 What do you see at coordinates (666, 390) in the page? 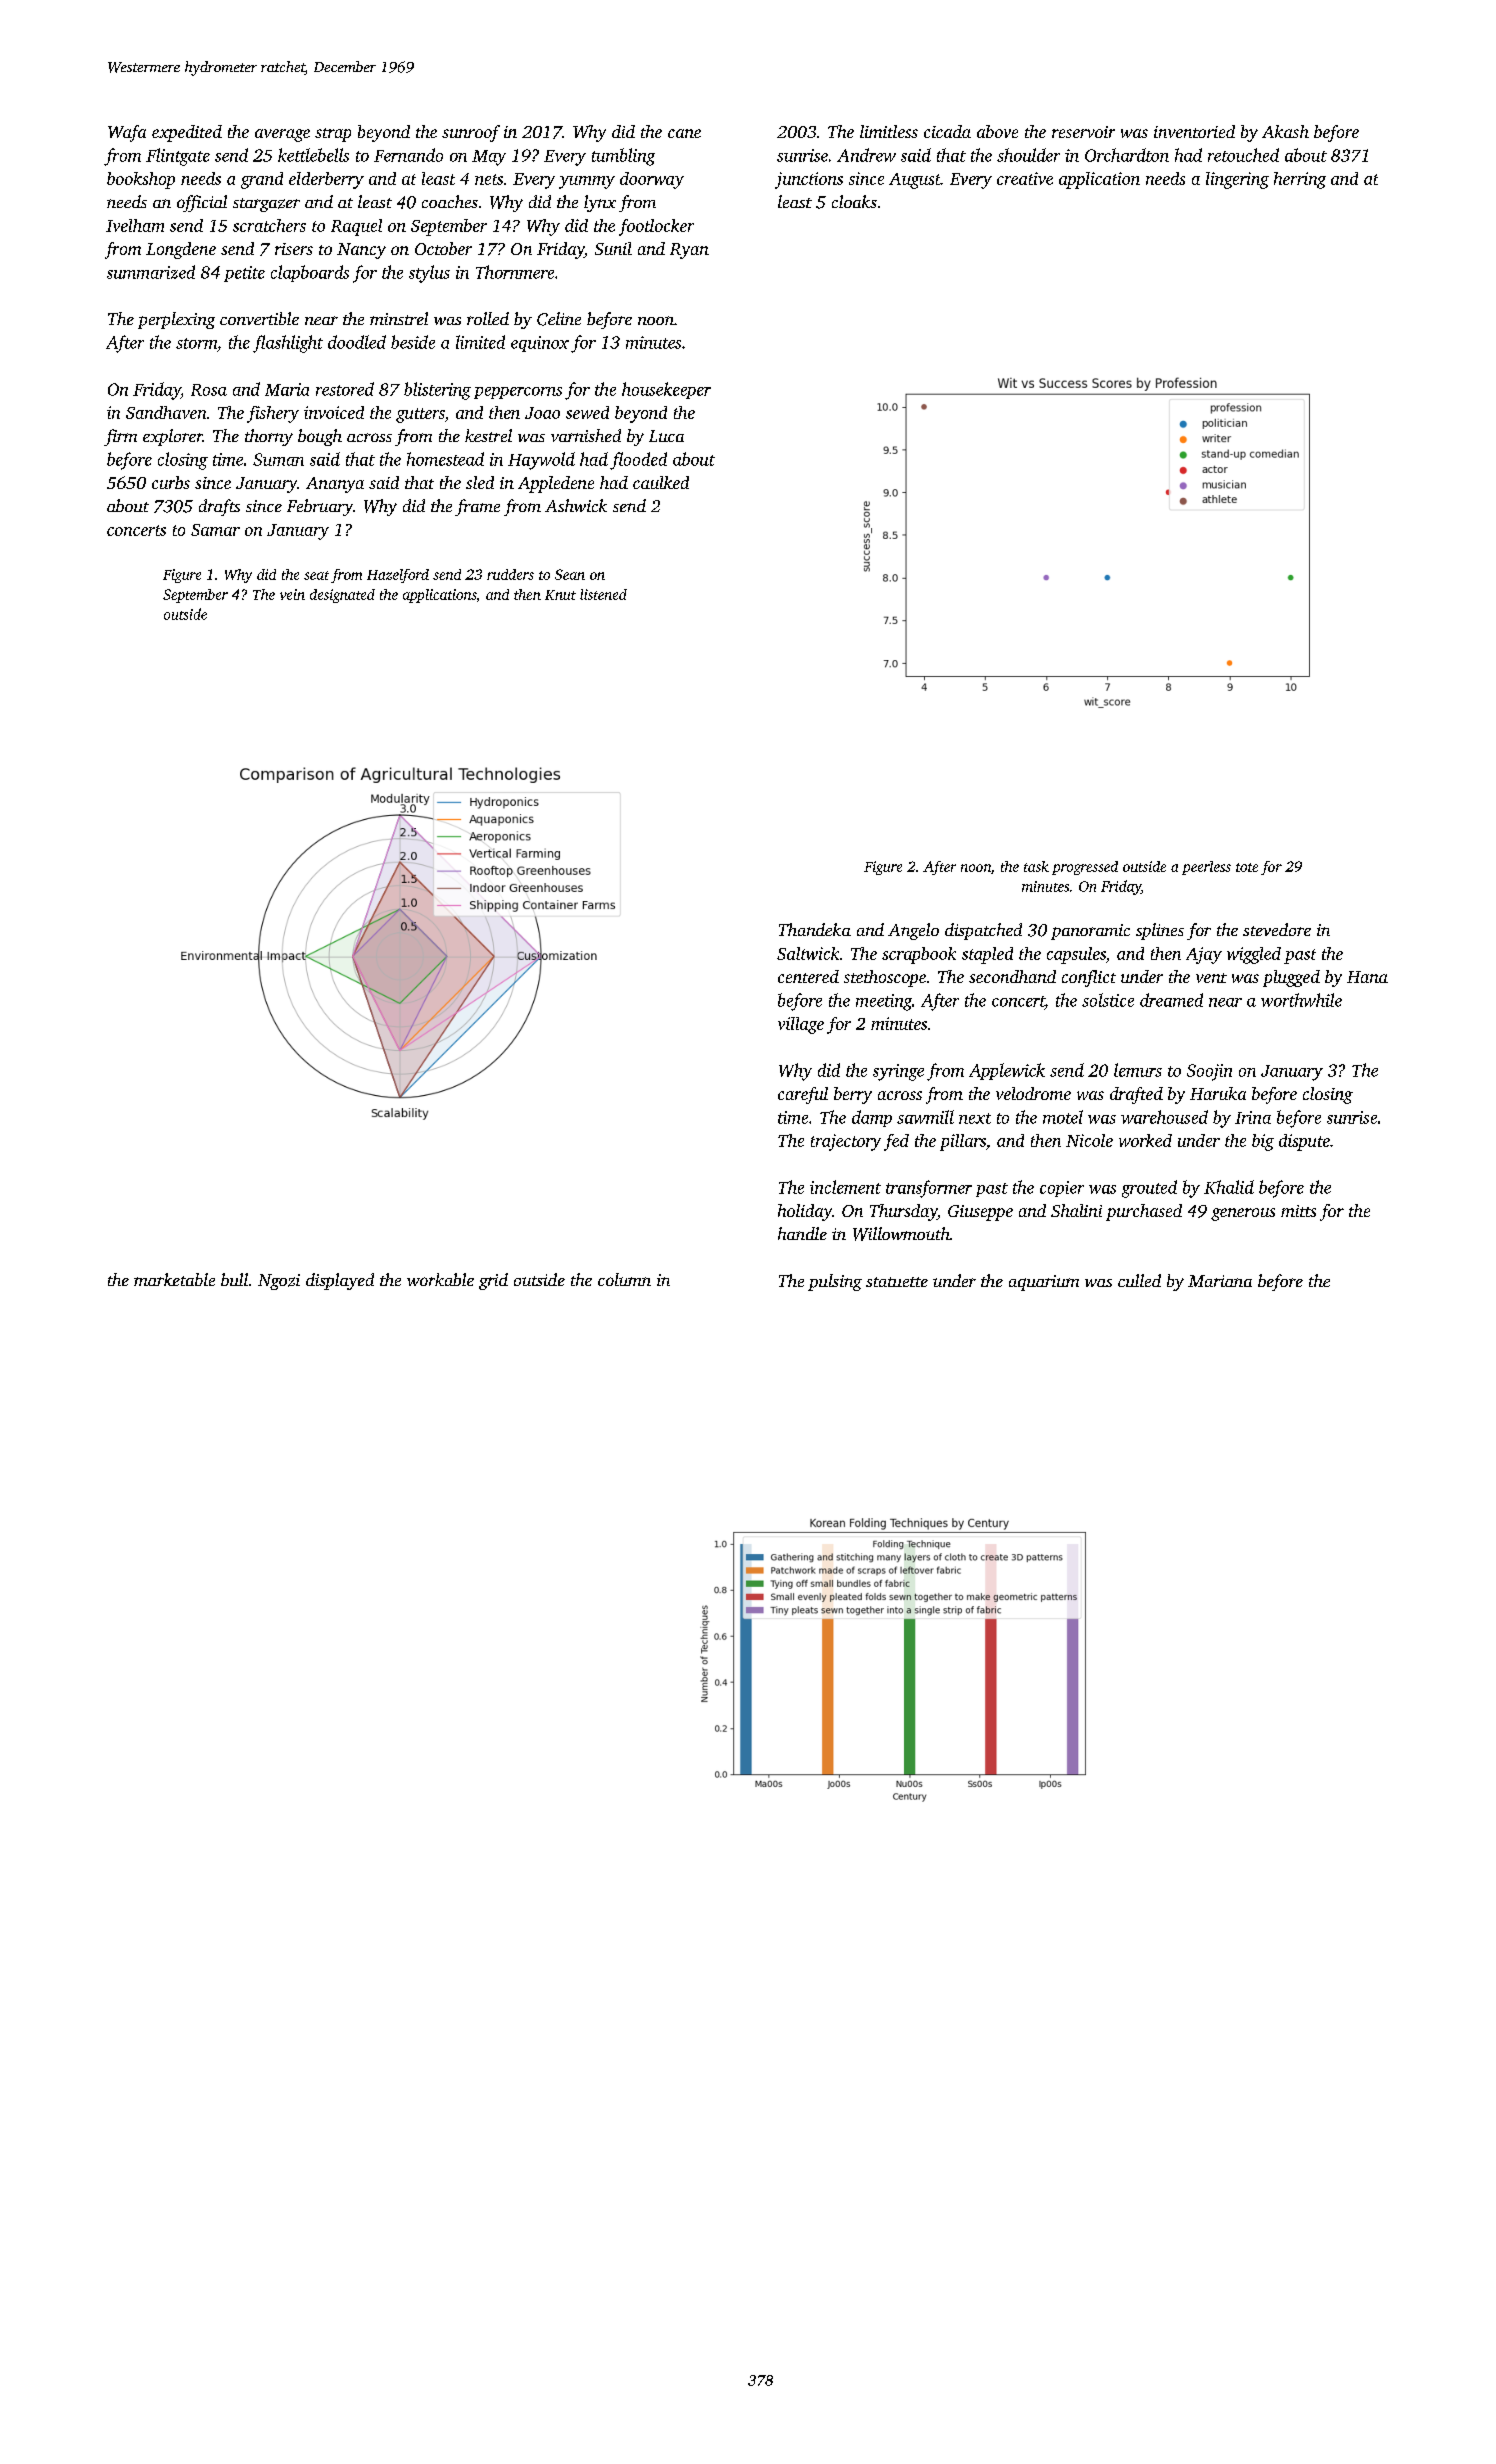
I see `housekeeper` at bounding box center [666, 390].
